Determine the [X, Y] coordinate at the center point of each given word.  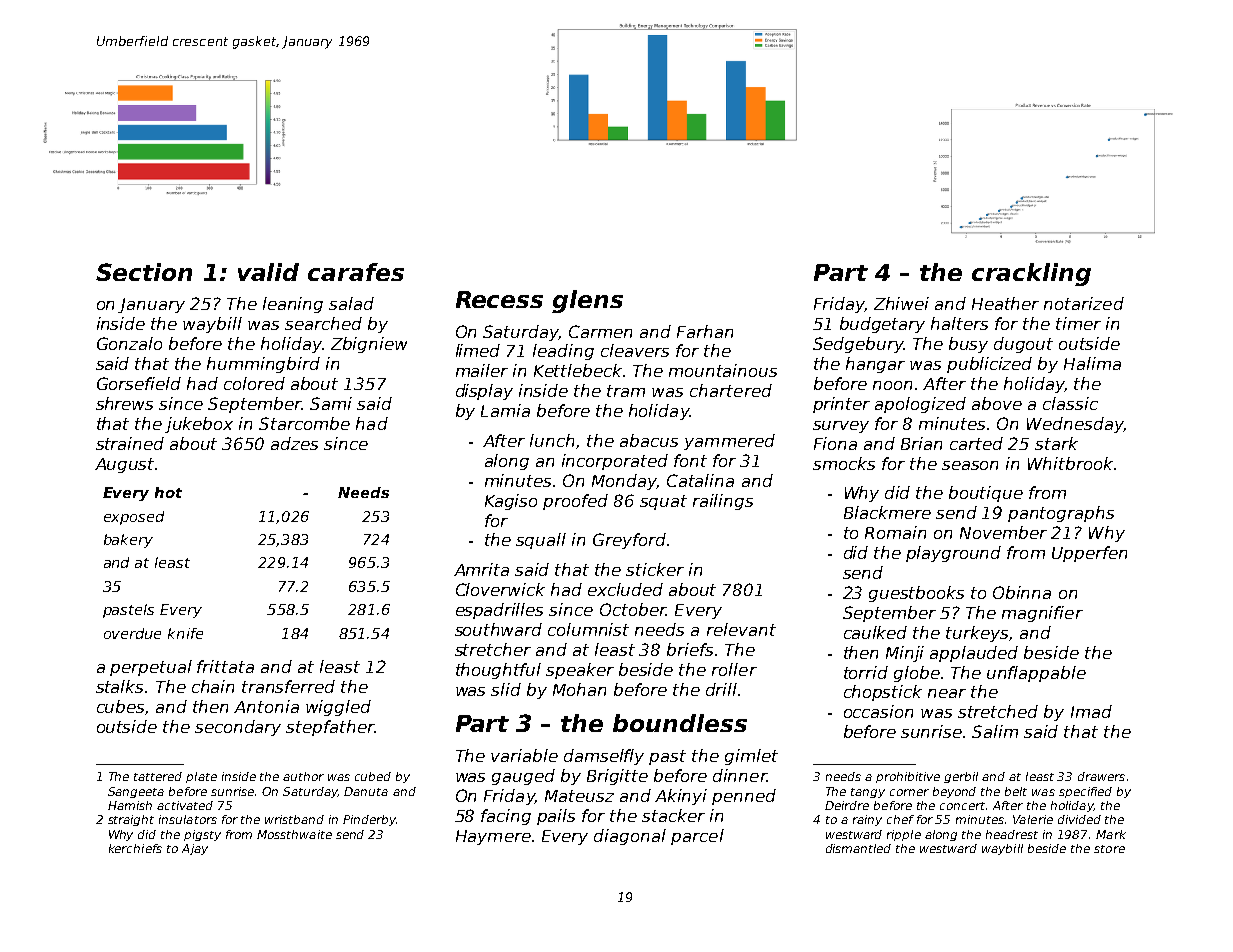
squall [541, 541]
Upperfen [1089, 554]
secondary [238, 728]
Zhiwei [901, 303]
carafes [356, 272]
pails [556, 817]
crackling [1031, 274]
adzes [294, 443]
